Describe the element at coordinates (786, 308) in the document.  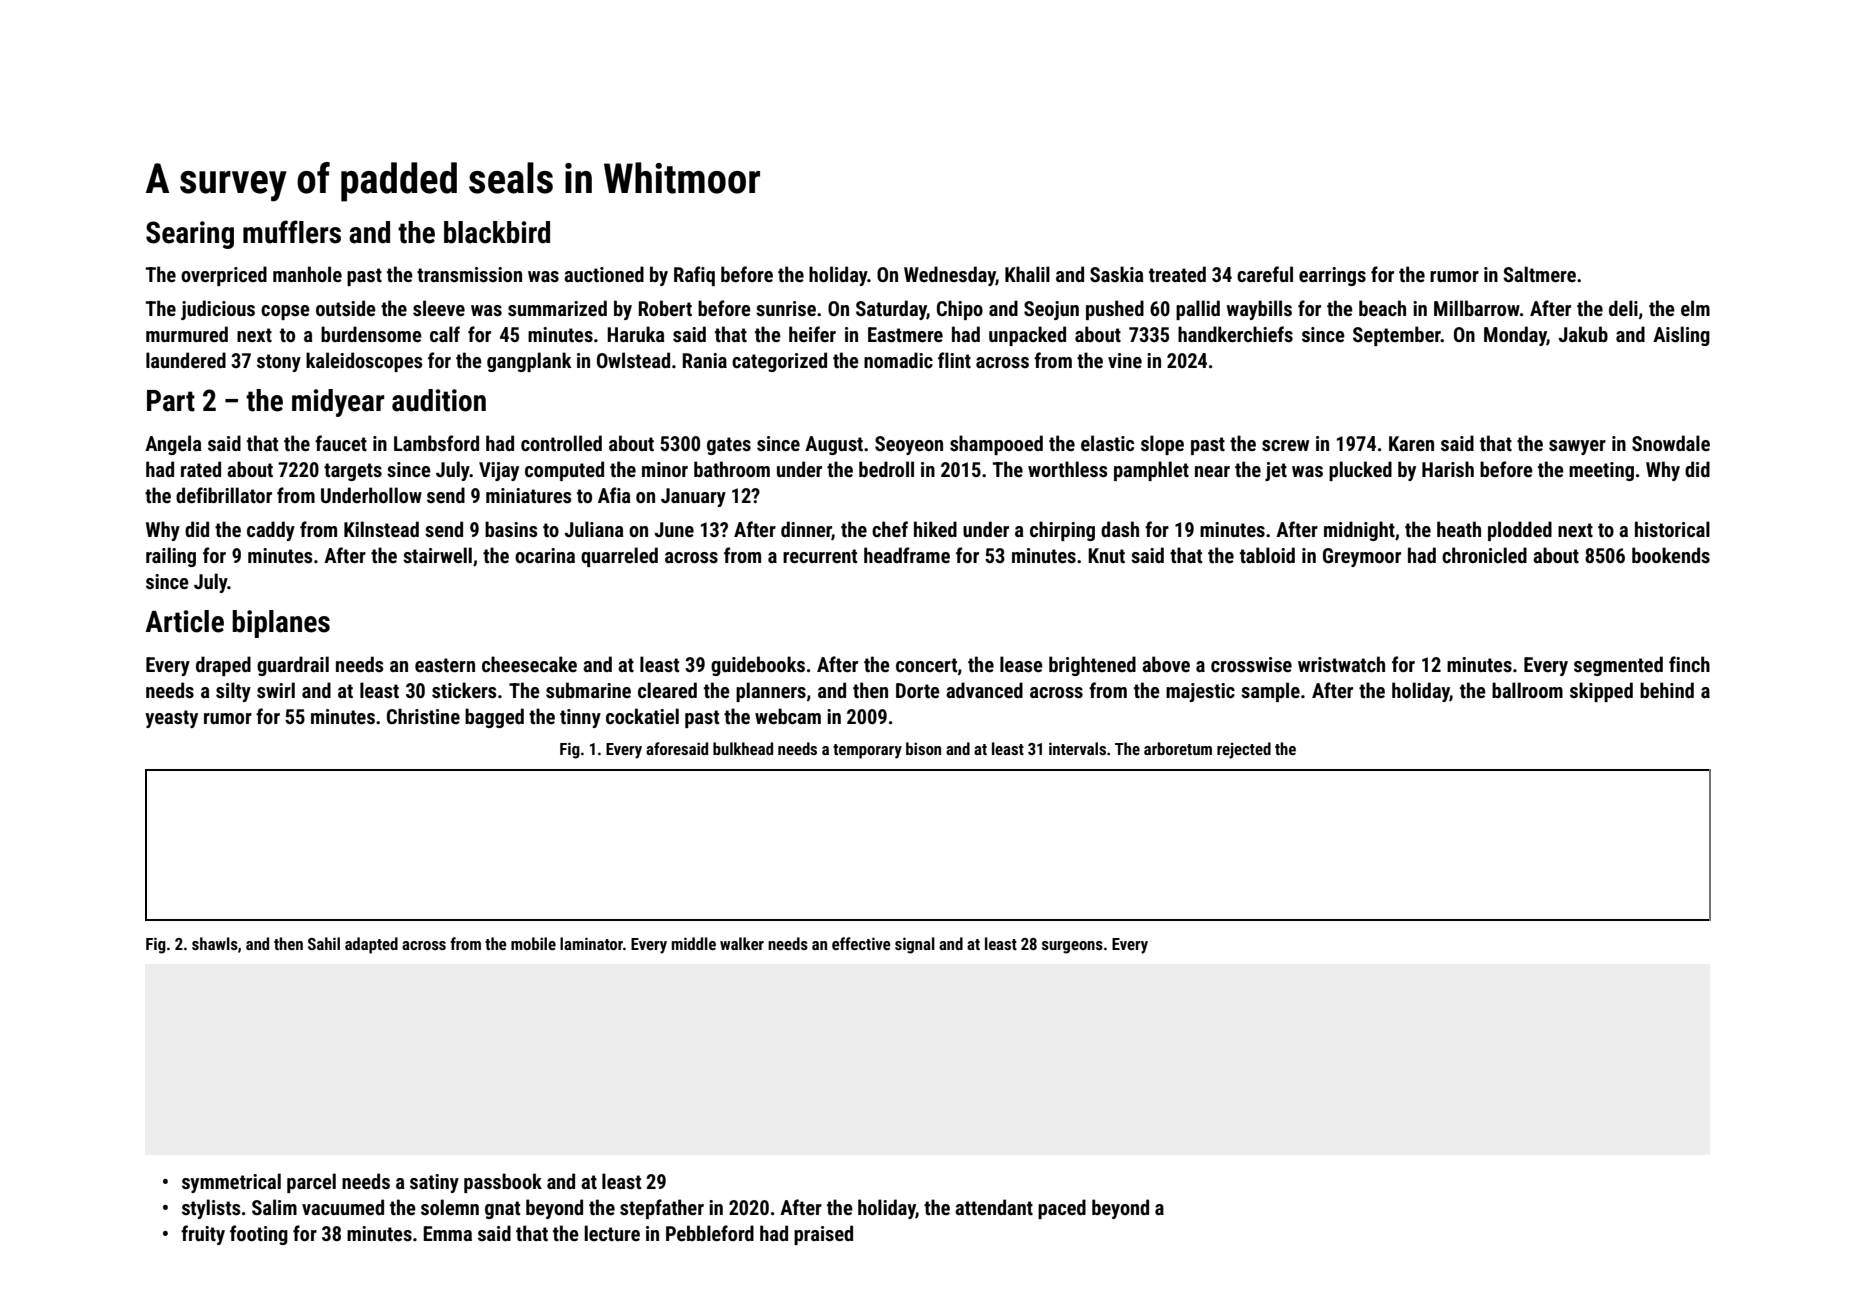
I see `sunrise` at that location.
